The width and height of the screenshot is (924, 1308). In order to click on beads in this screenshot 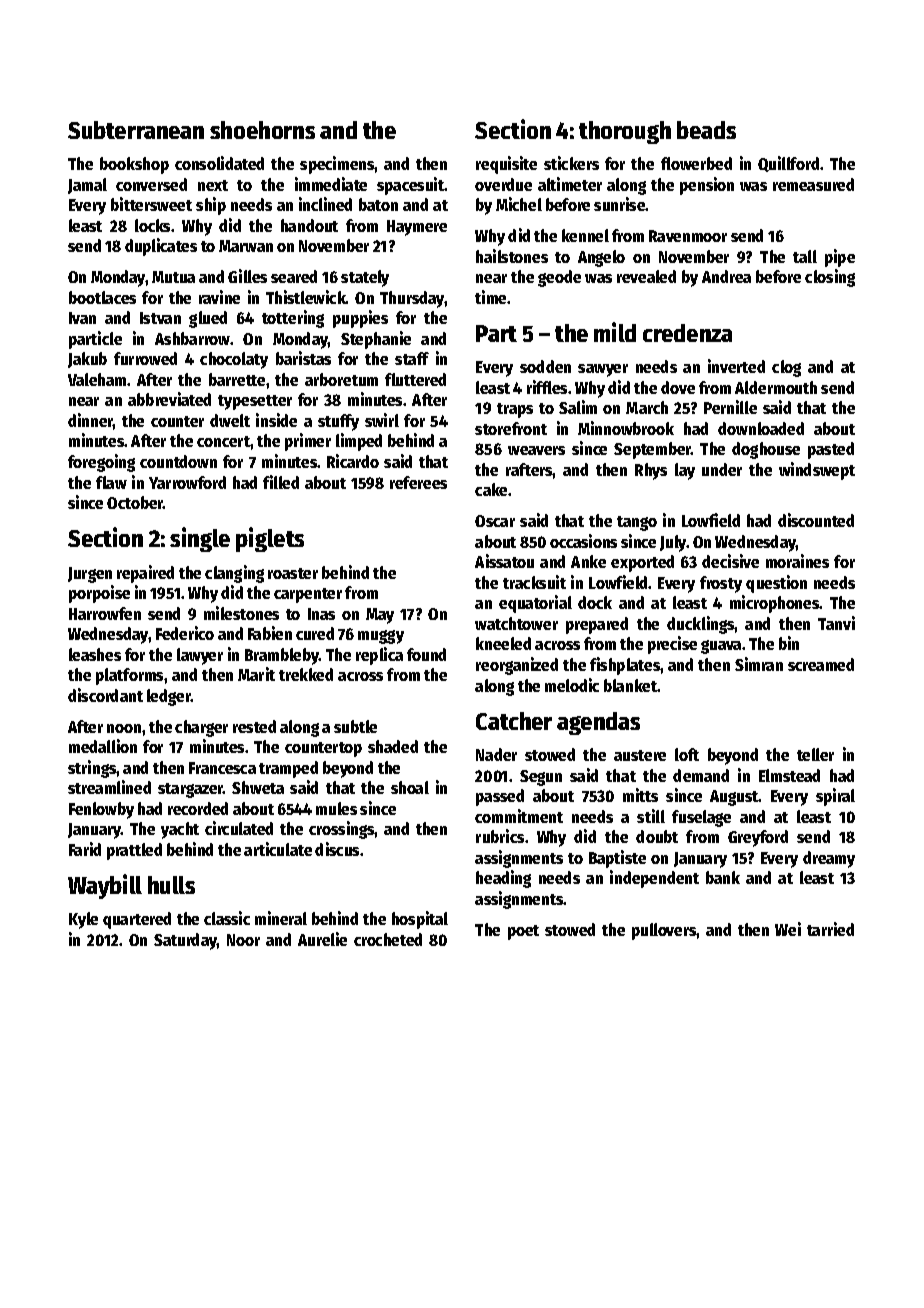, I will do `click(706, 130)`.
